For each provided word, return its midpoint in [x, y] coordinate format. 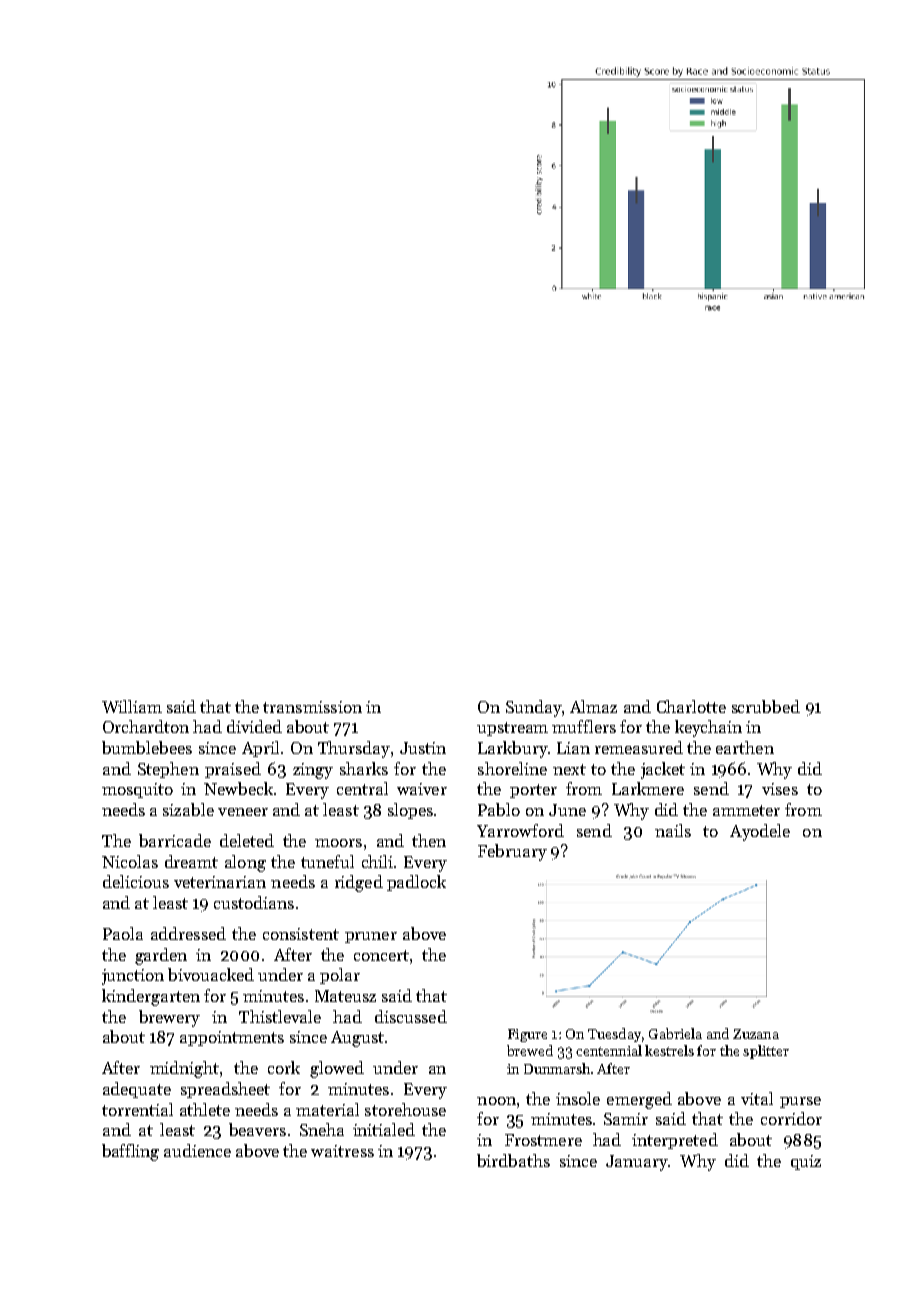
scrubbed [766, 706]
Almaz [593, 706]
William [132, 706]
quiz [806, 1162]
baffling [130, 1152]
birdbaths [513, 1160]
